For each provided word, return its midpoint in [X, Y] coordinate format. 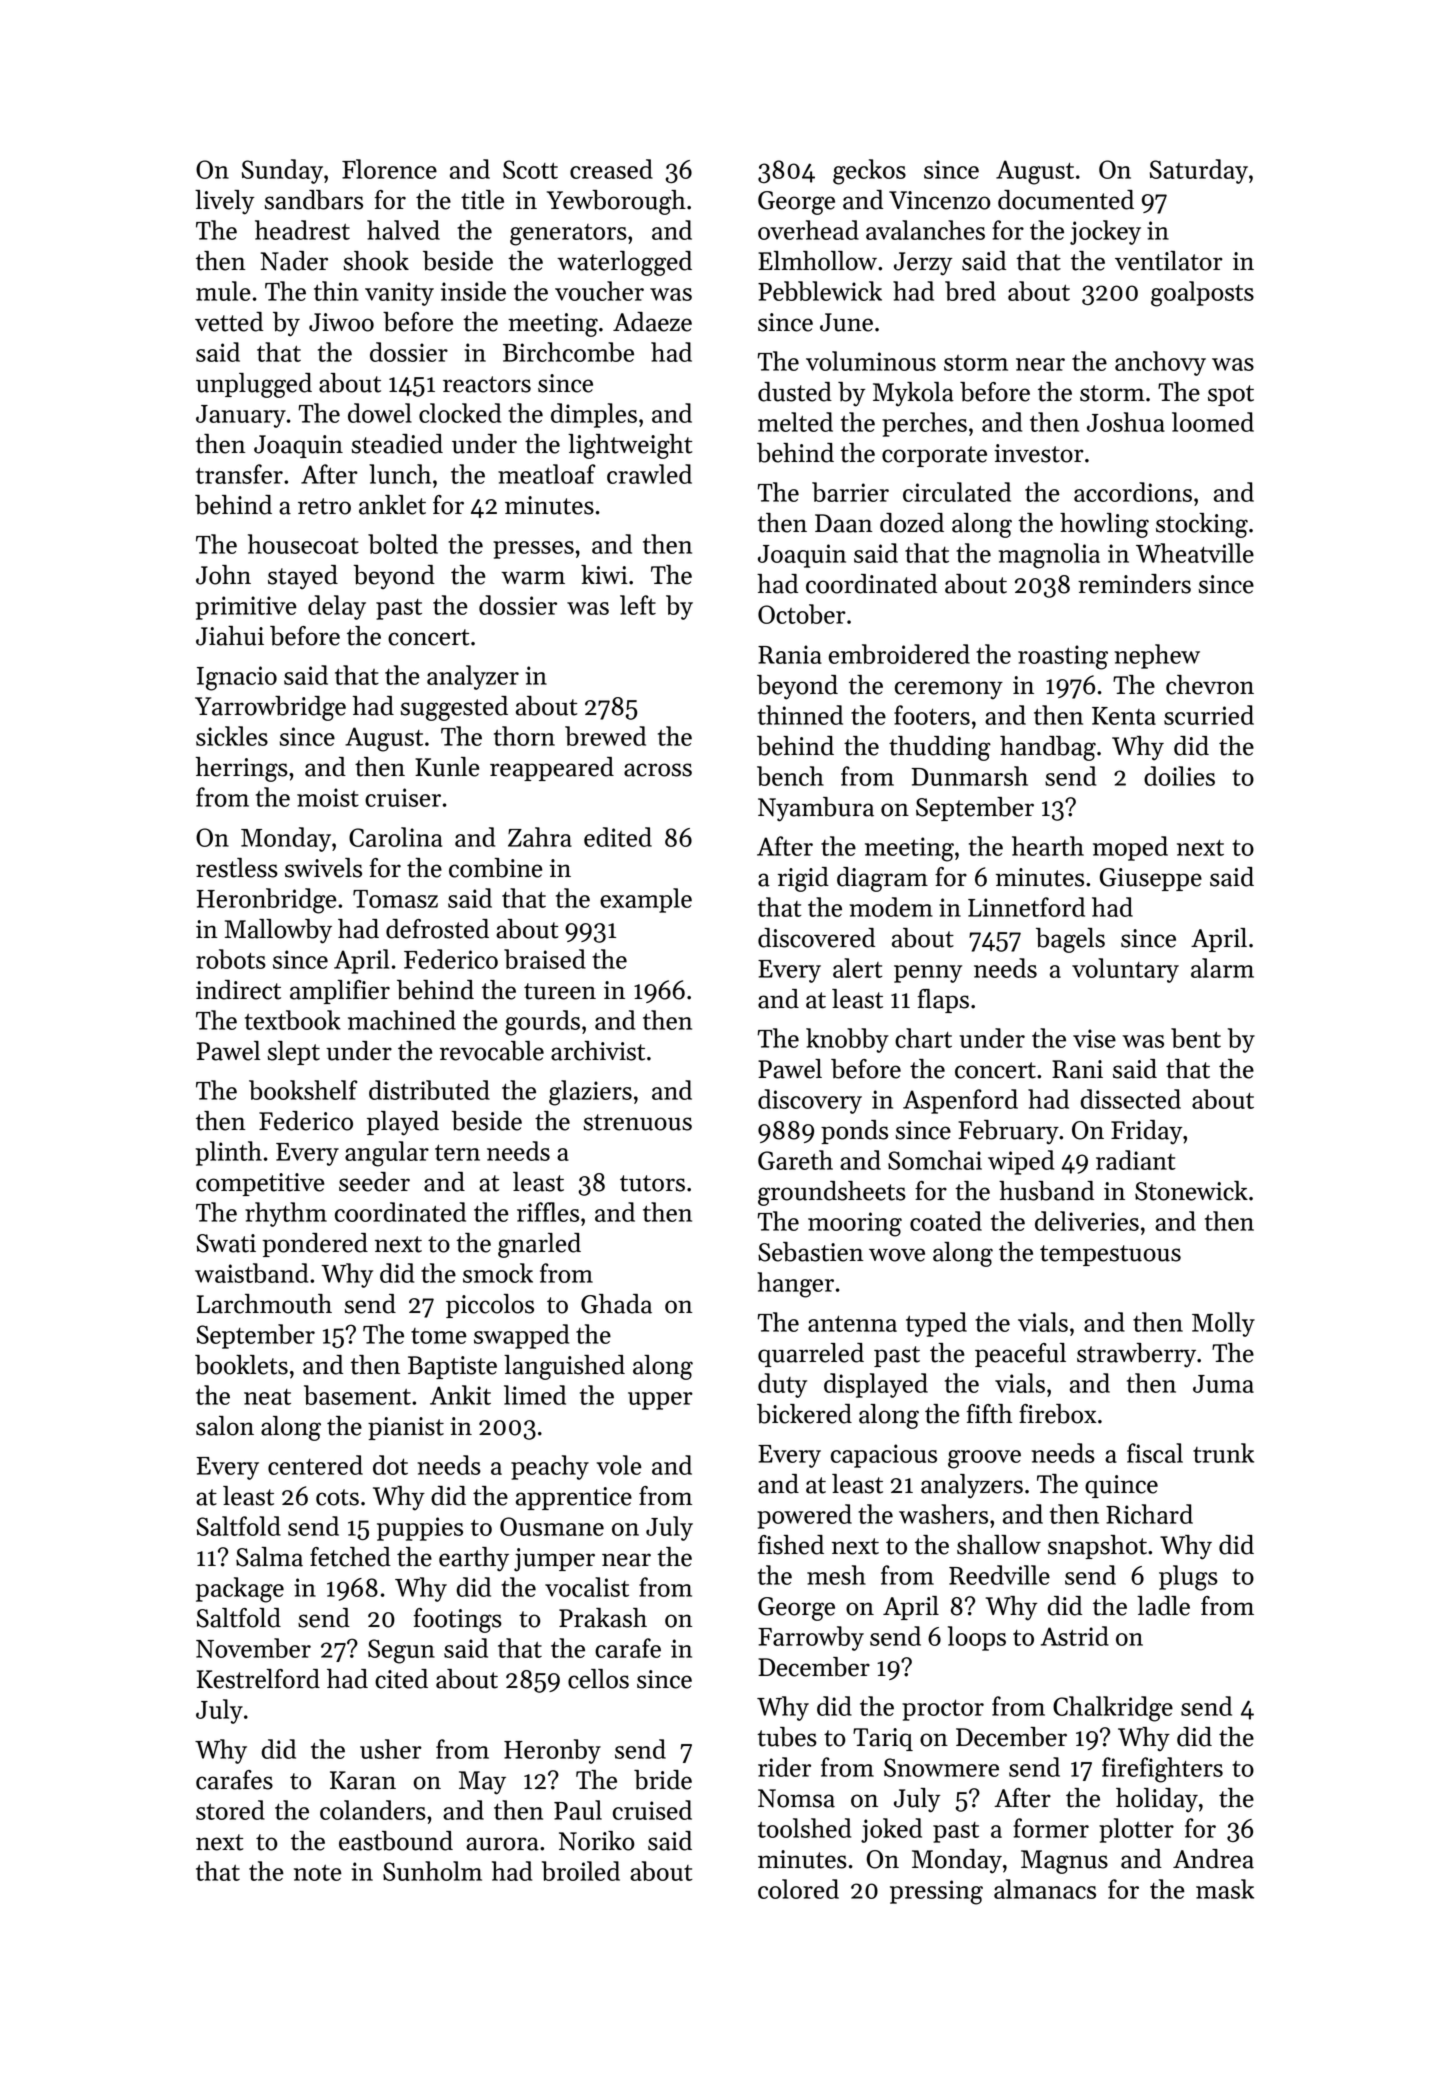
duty [782, 1385]
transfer [239, 474]
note [318, 1873]
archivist [598, 1051]
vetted [229, 322]
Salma [269, 1557]
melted [795, 422]
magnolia [1049, 556]
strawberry [1136, 1355]
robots [231, 959]
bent [1196, 1038]
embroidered [899, 654]
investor [1039, 453]
